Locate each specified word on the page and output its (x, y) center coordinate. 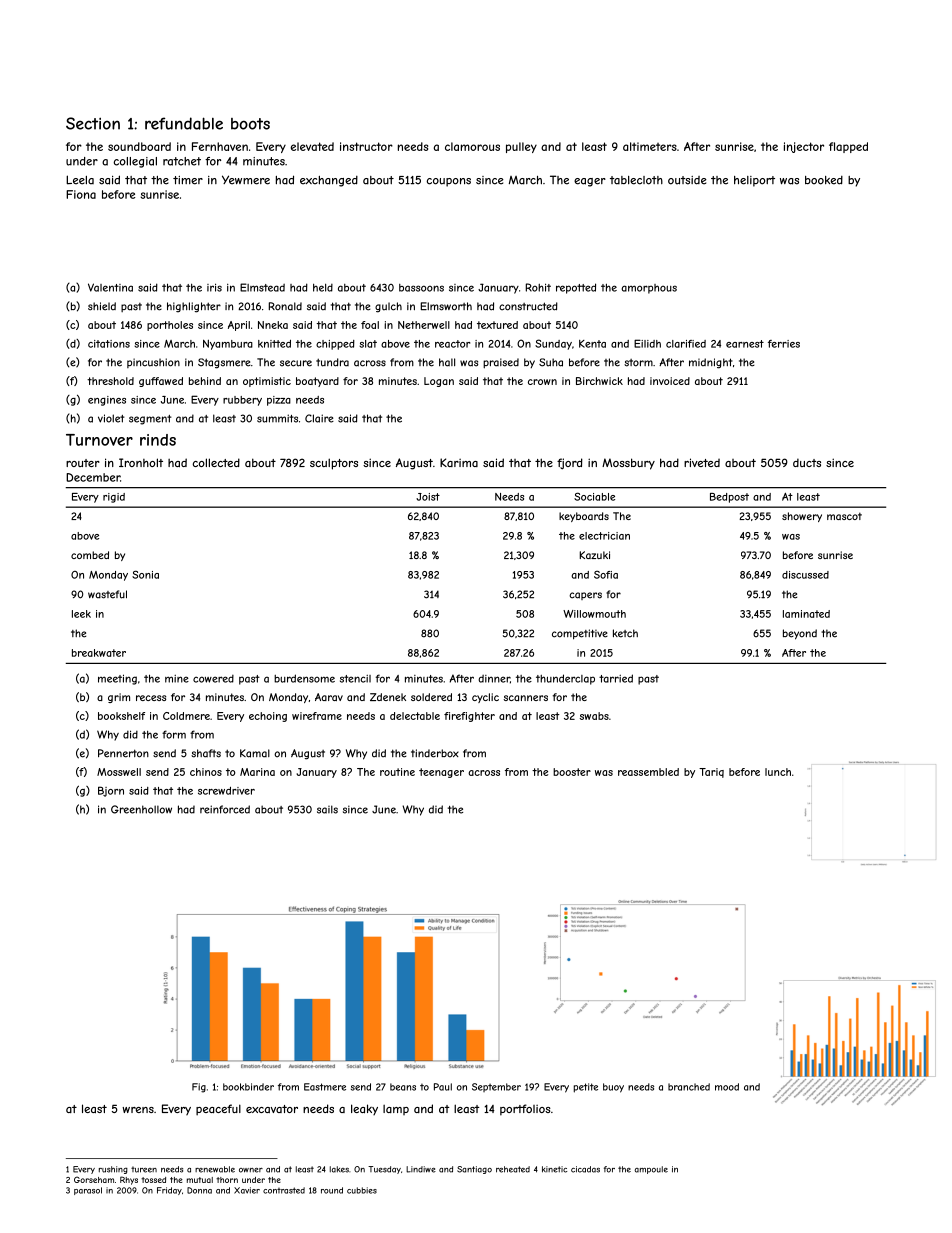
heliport (754, 181)
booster (572, 772)
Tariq (711, 773)
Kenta (592, 344)
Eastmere (325, 1087)
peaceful (218, 1110)
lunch (778, 772)
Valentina (110, 287)
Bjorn (111, 791)
